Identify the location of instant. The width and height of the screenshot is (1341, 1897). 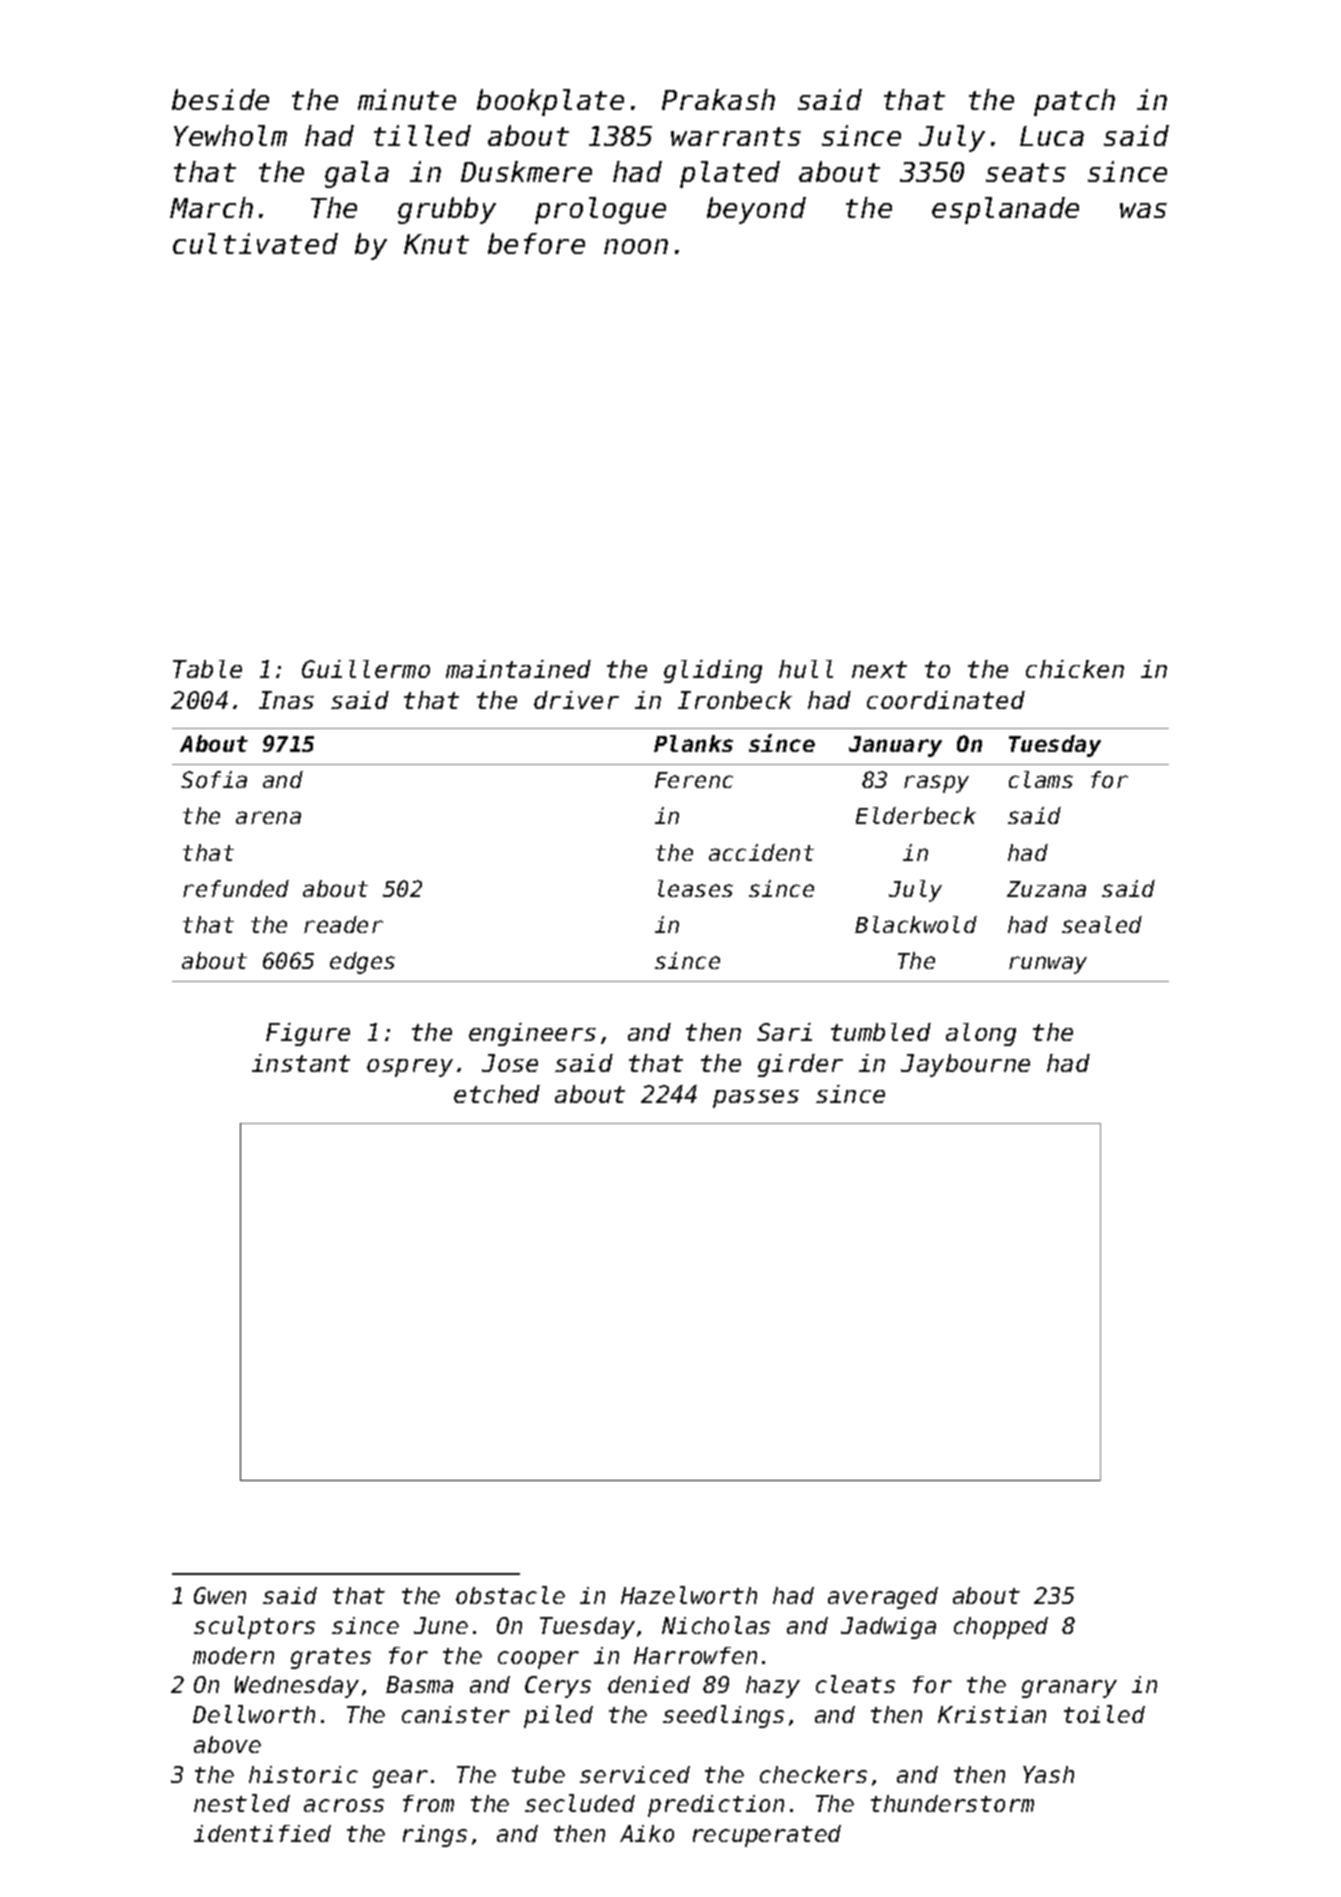
(301, 1063).
